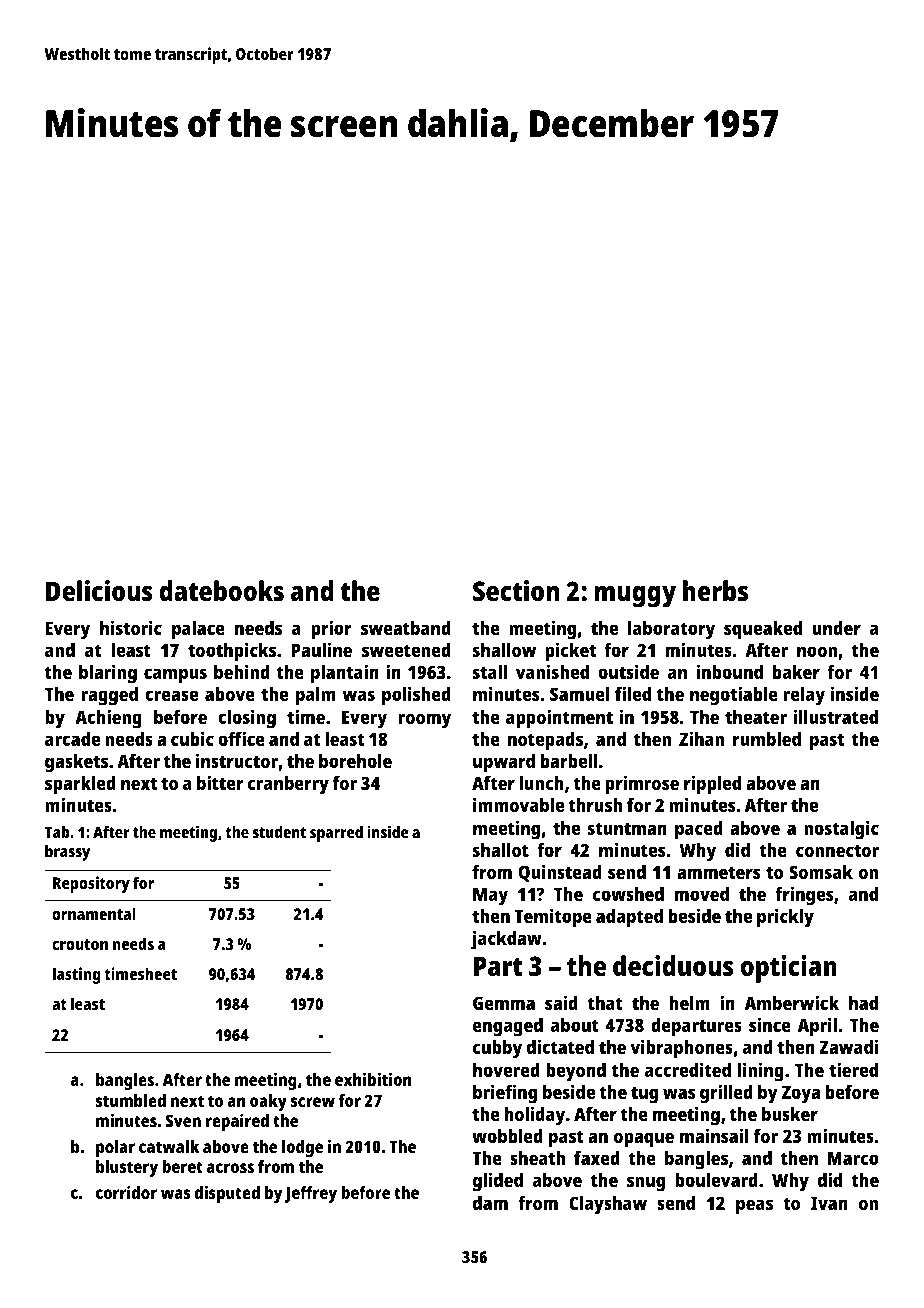  What do you see at coordinates (127, 1168) in the page?
I see `blustery` at bounding box center [127, 1168].
